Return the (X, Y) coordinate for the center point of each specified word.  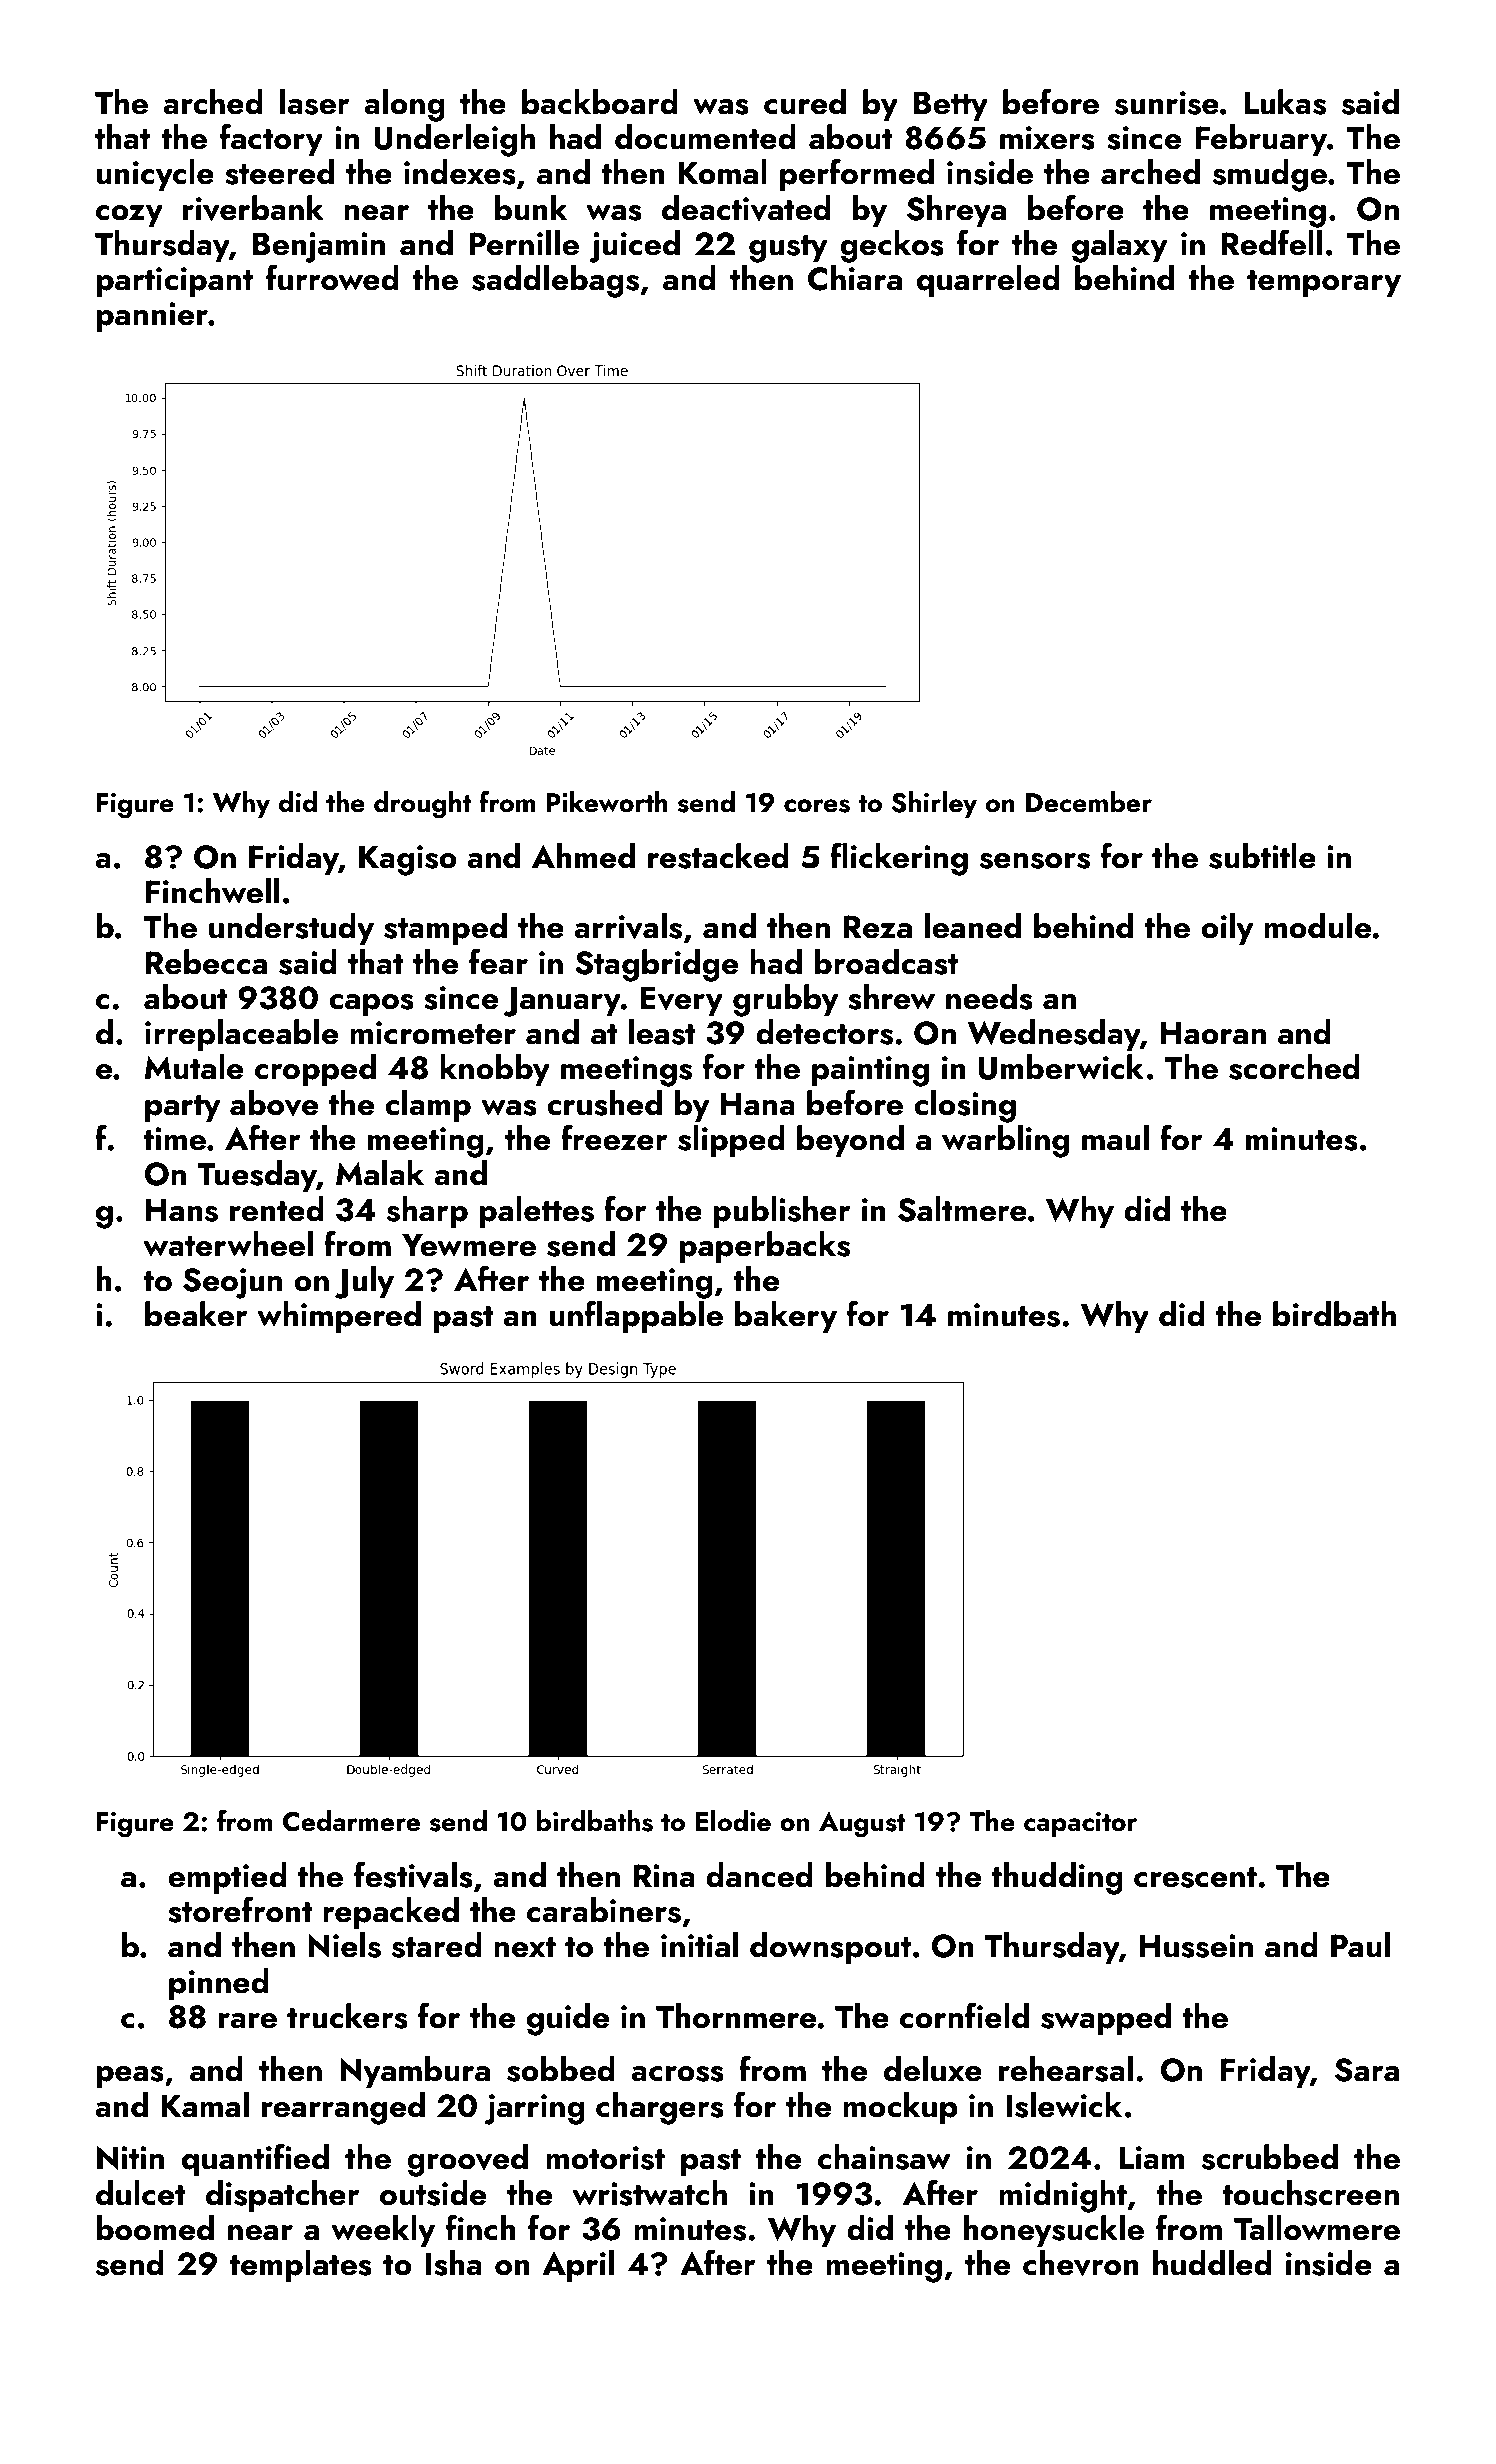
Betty (951, 106)
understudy (291, 929)
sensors (1035, 861)
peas (130, 2077)
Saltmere (962, 1209)
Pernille (524, 243)
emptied (227, 1878)
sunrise (1167, 103)
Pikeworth (607, 802)
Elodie (733, 1821)
